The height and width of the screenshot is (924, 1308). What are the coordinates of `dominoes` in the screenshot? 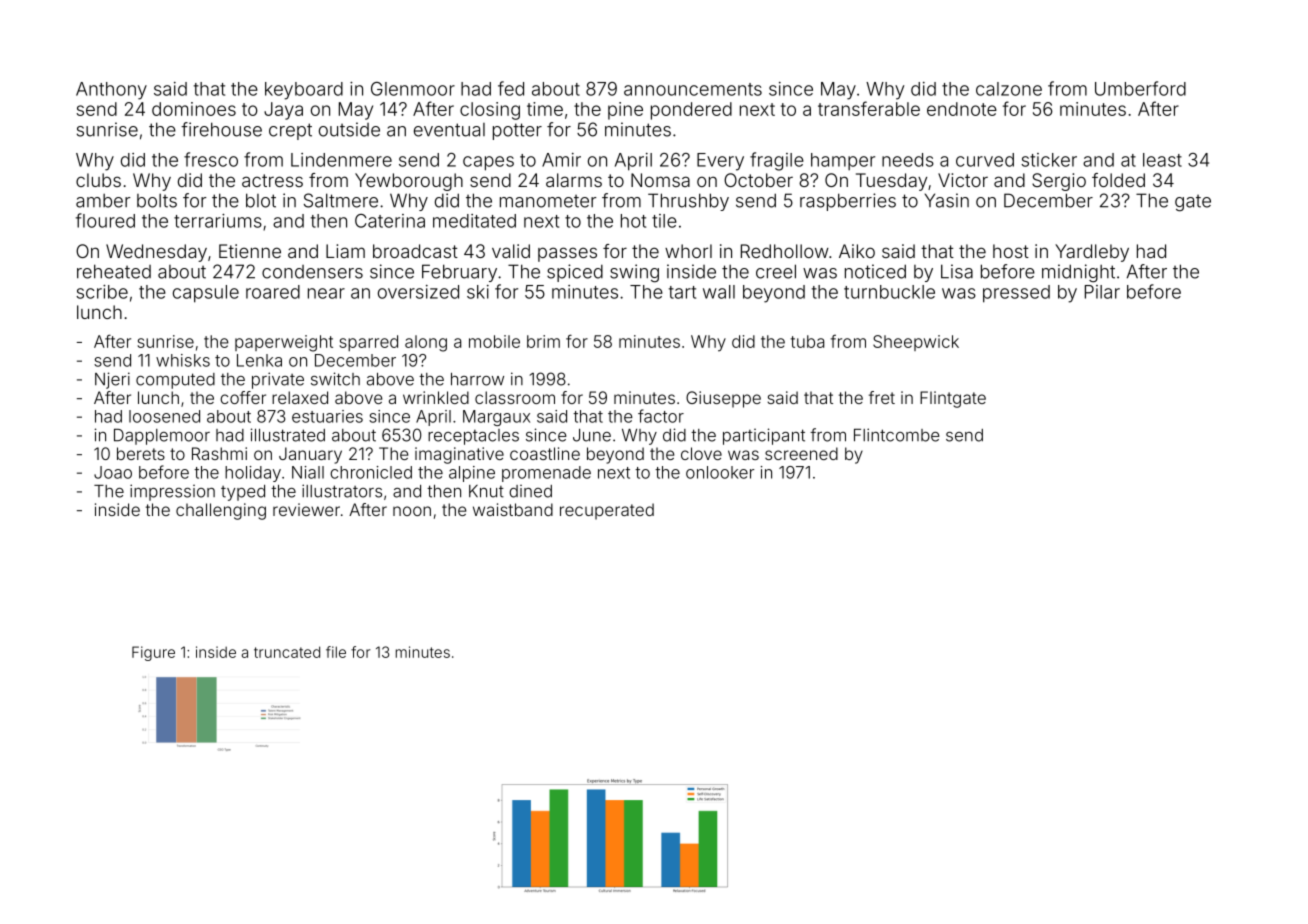 It's located at (194, 109).
